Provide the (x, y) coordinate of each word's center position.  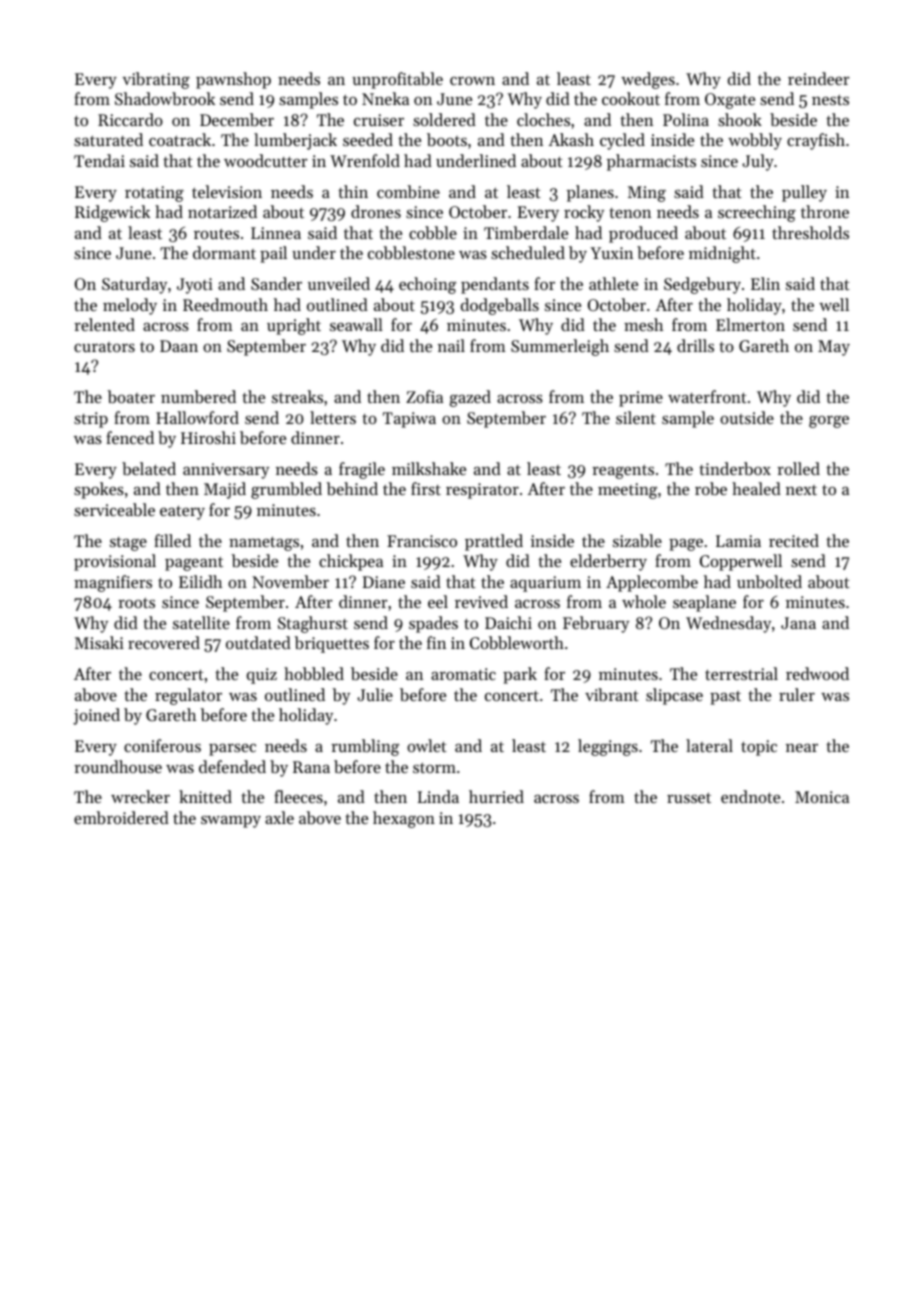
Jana (798, 623)
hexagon (404, 819)
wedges (648, 80)
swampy (231, 822)
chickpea (351, 562)
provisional (115, 562)
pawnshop (233, 80)
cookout (631, 98)
